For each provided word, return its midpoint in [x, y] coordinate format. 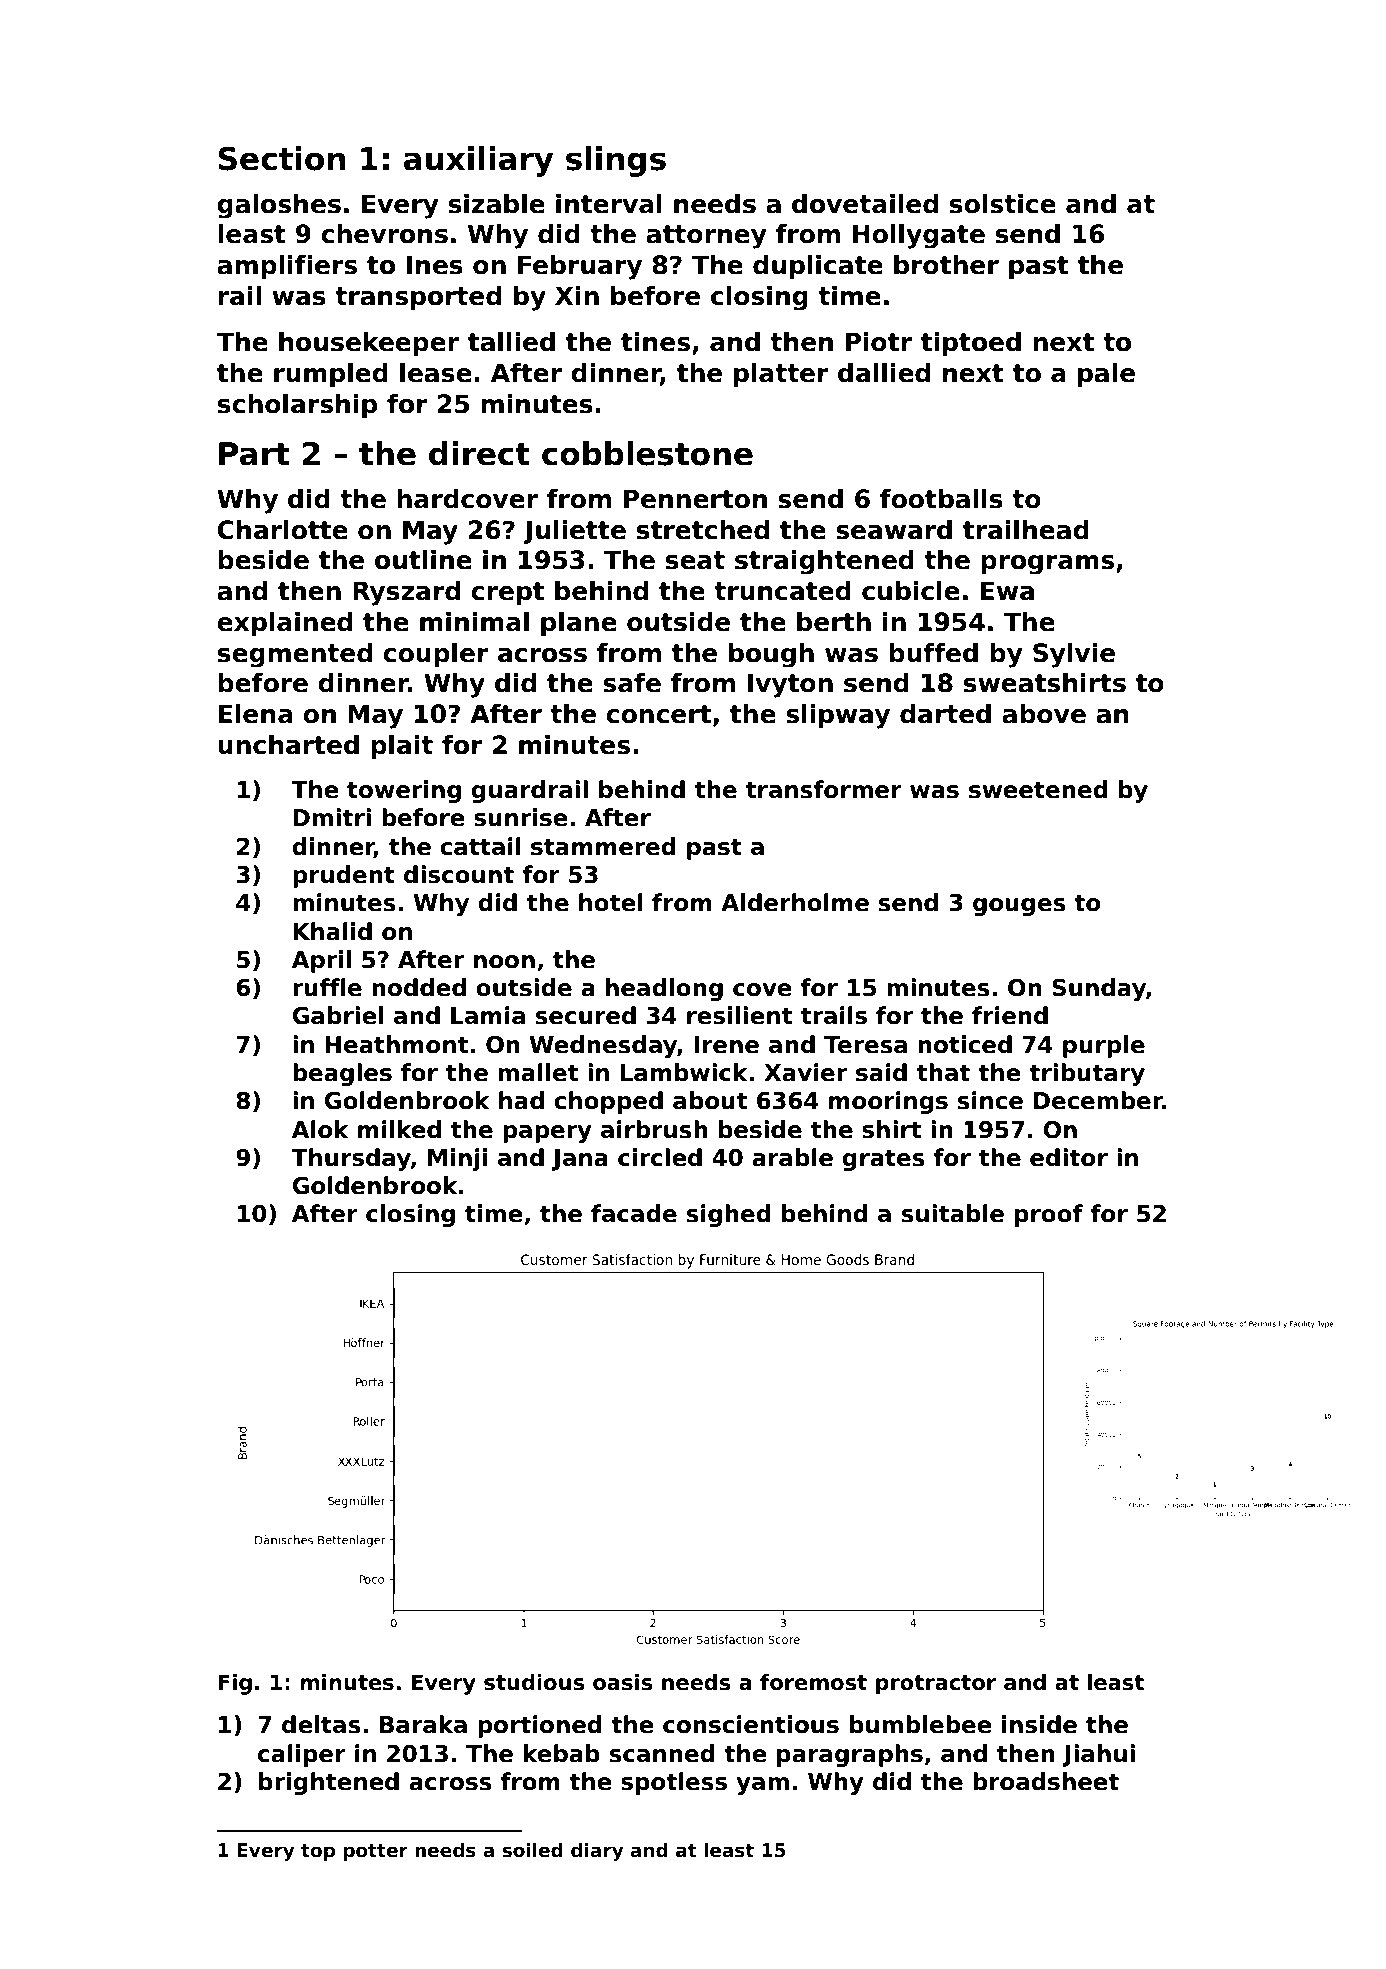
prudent [344, 876]
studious [534, 1682]
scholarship [297, 406]
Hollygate [919, 236]
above [1044, 714]
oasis [622, 1682]
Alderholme [795, 902]
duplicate [818, 267]
